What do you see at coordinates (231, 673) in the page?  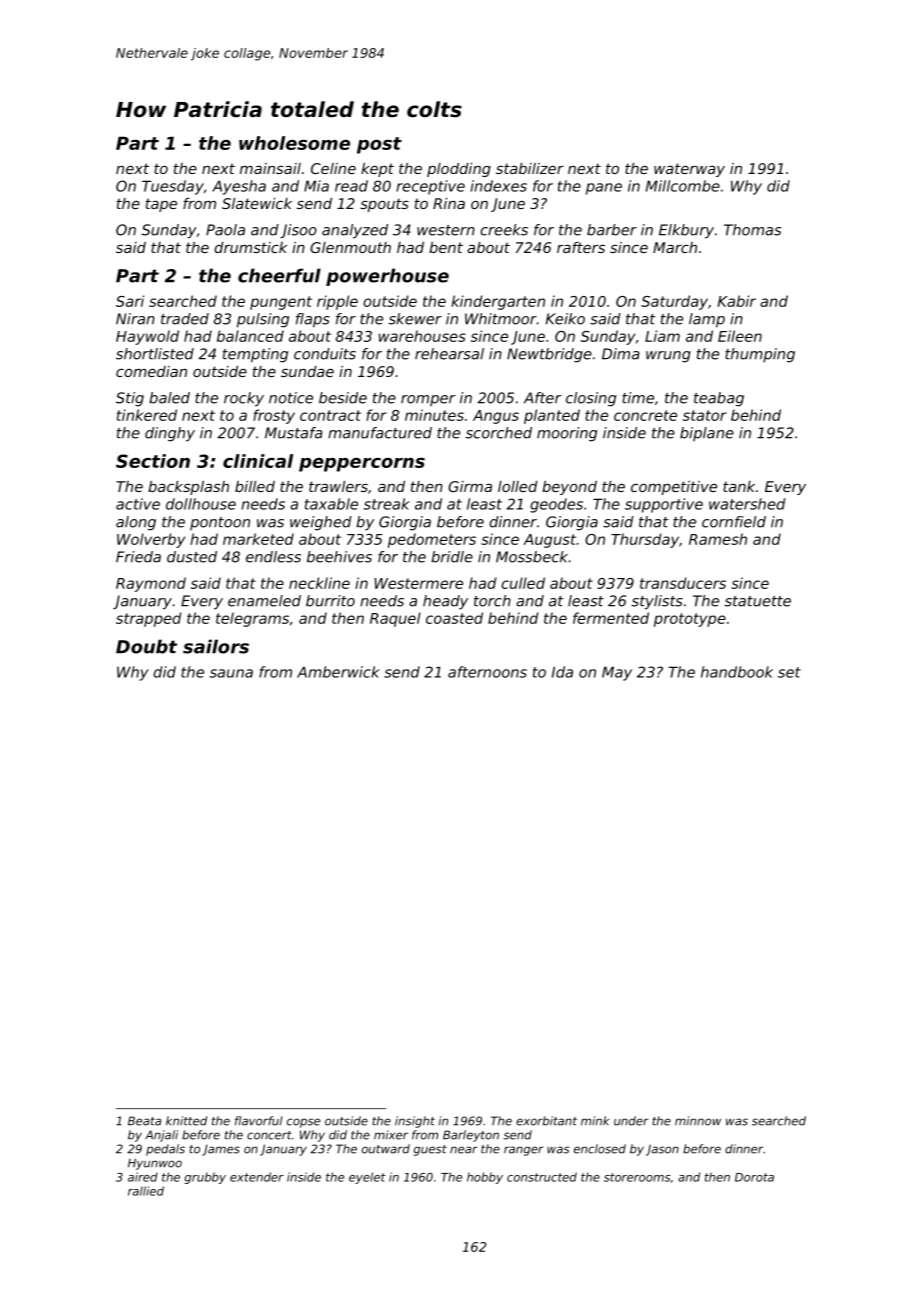 I see `sauna` at bounding box center [231, 673].
